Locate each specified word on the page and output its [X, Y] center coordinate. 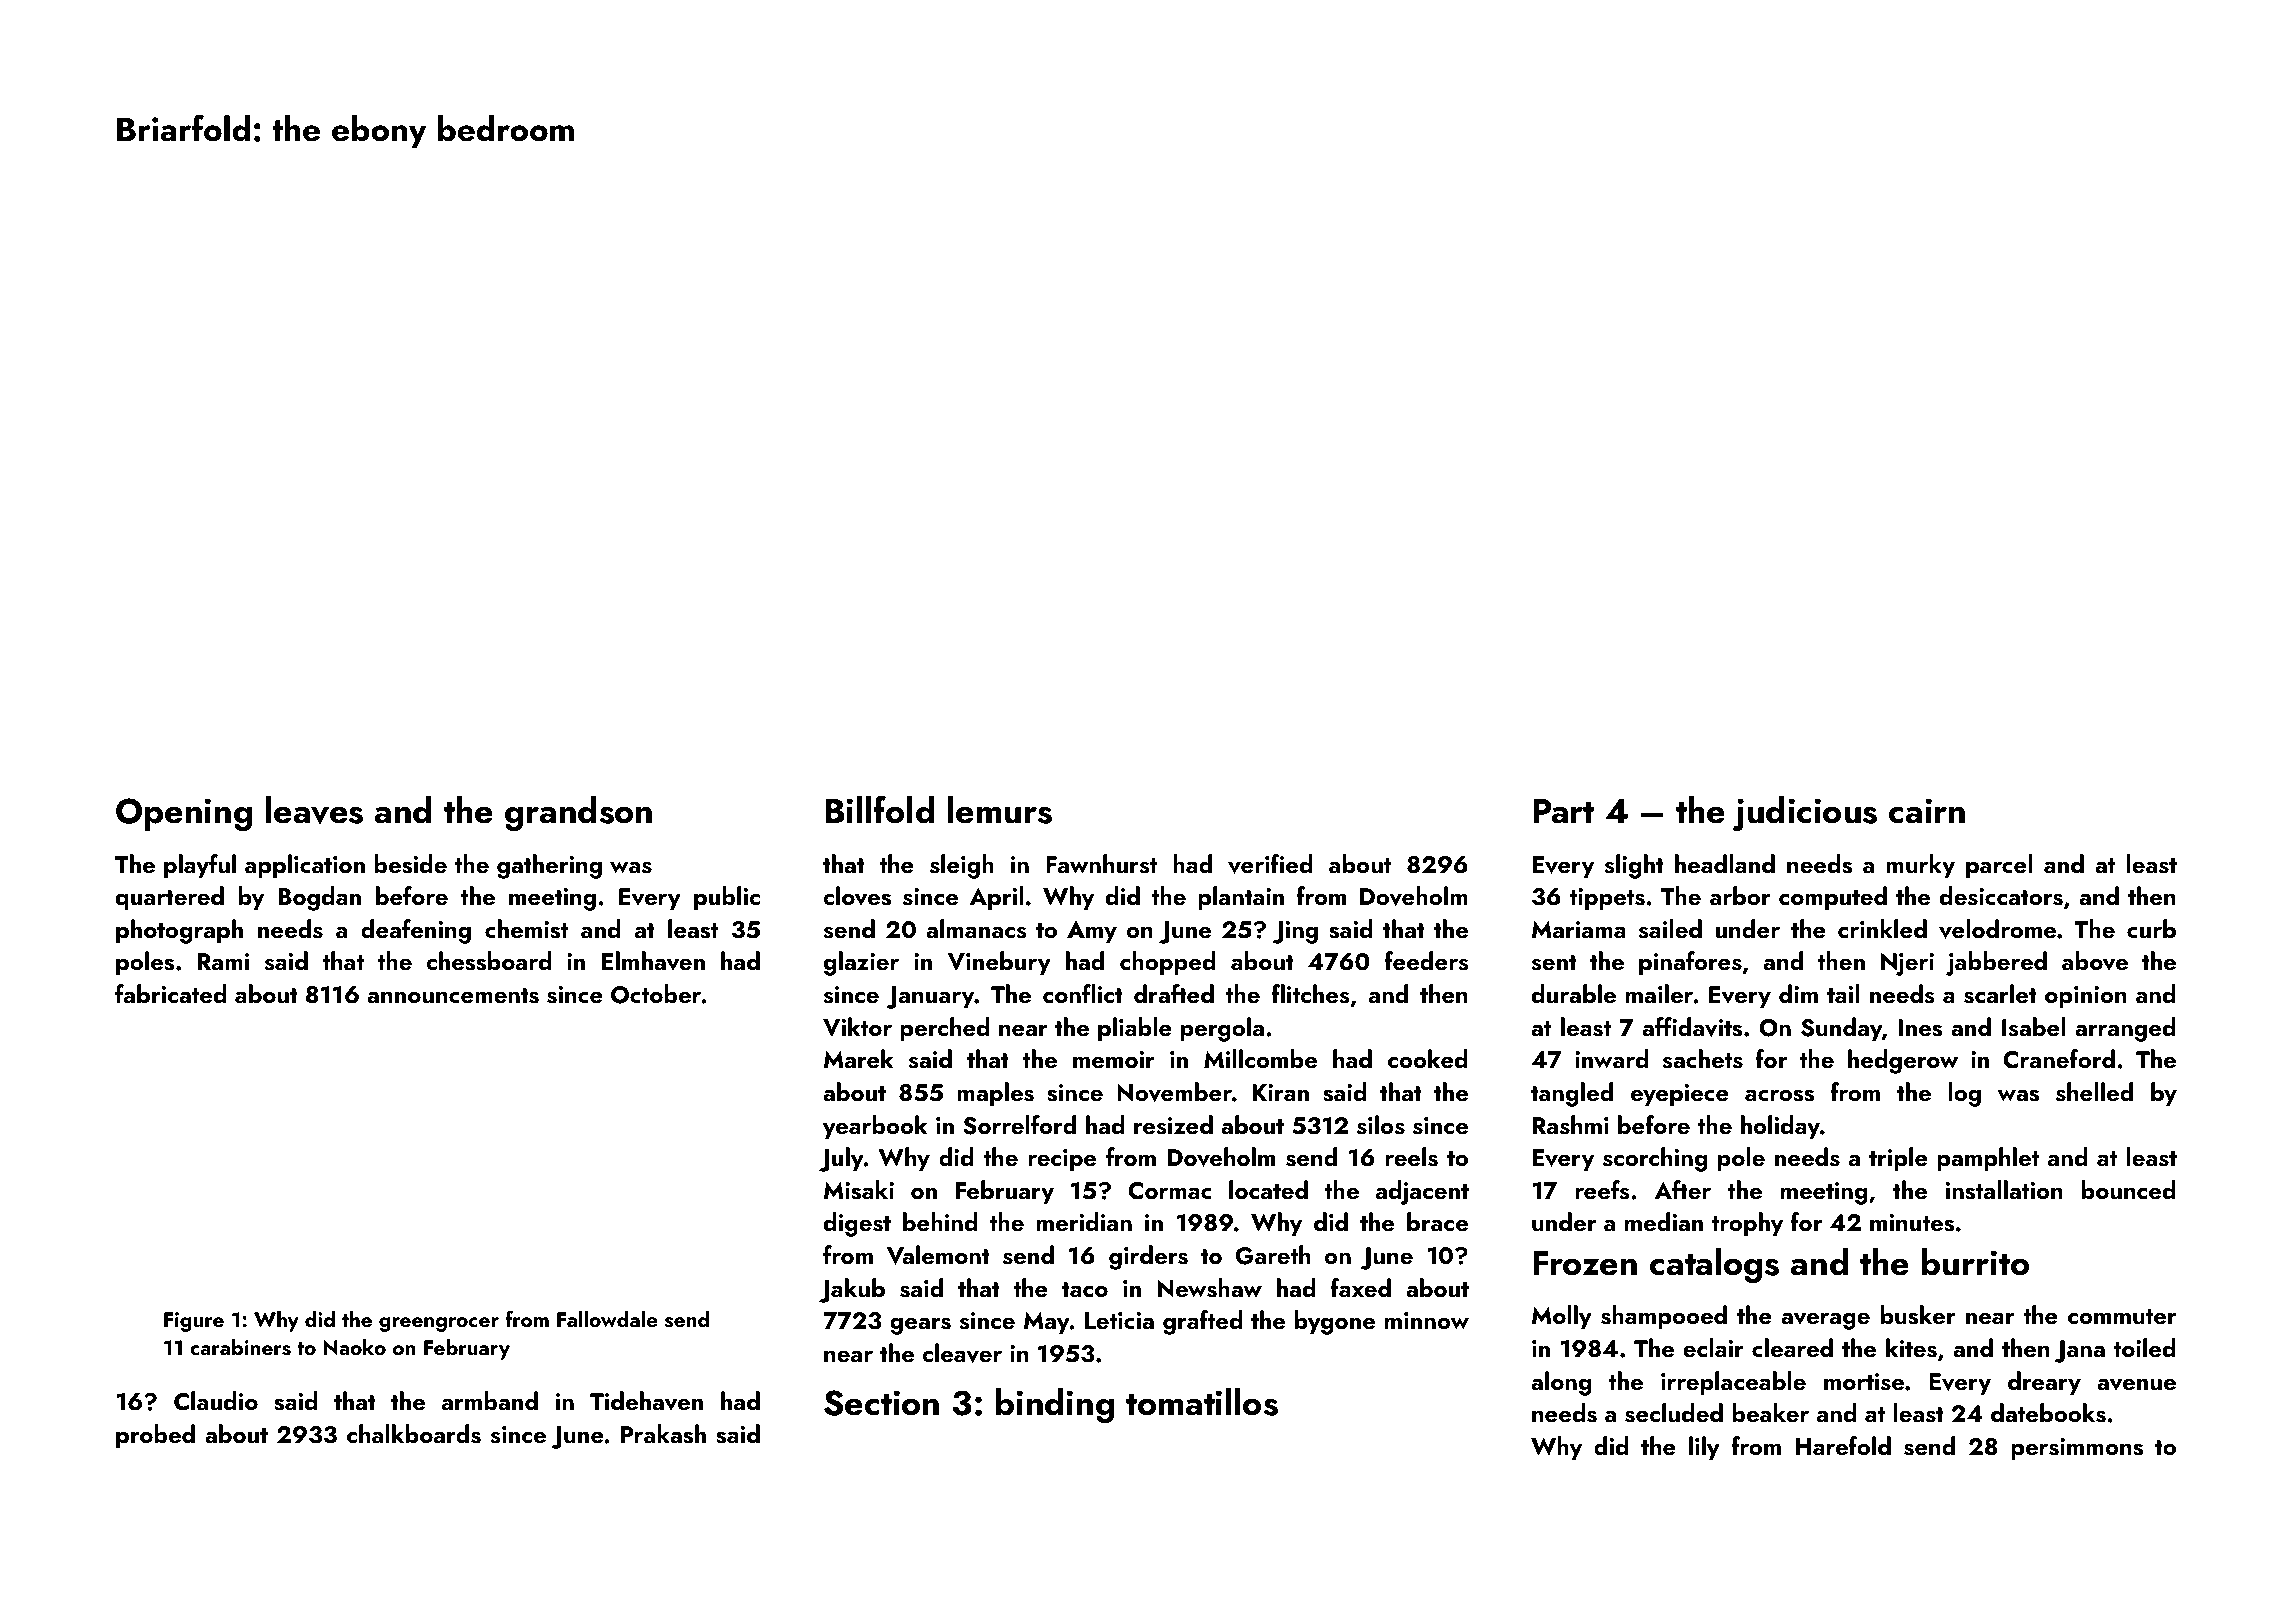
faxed [1361, 1287]
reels [1411, 1157]
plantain [1241, 898]
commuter [2122, 1317]
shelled [2094, 1092]
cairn [1927, 811]
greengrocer [439, 1324]
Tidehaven [646, 1401]
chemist [526, 929]
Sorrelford [1019, 1125]
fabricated [171, 993]
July [841, 1159]
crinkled [1882, 928]
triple [1898, 1159]
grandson [578, 813]
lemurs [1000, 810]
